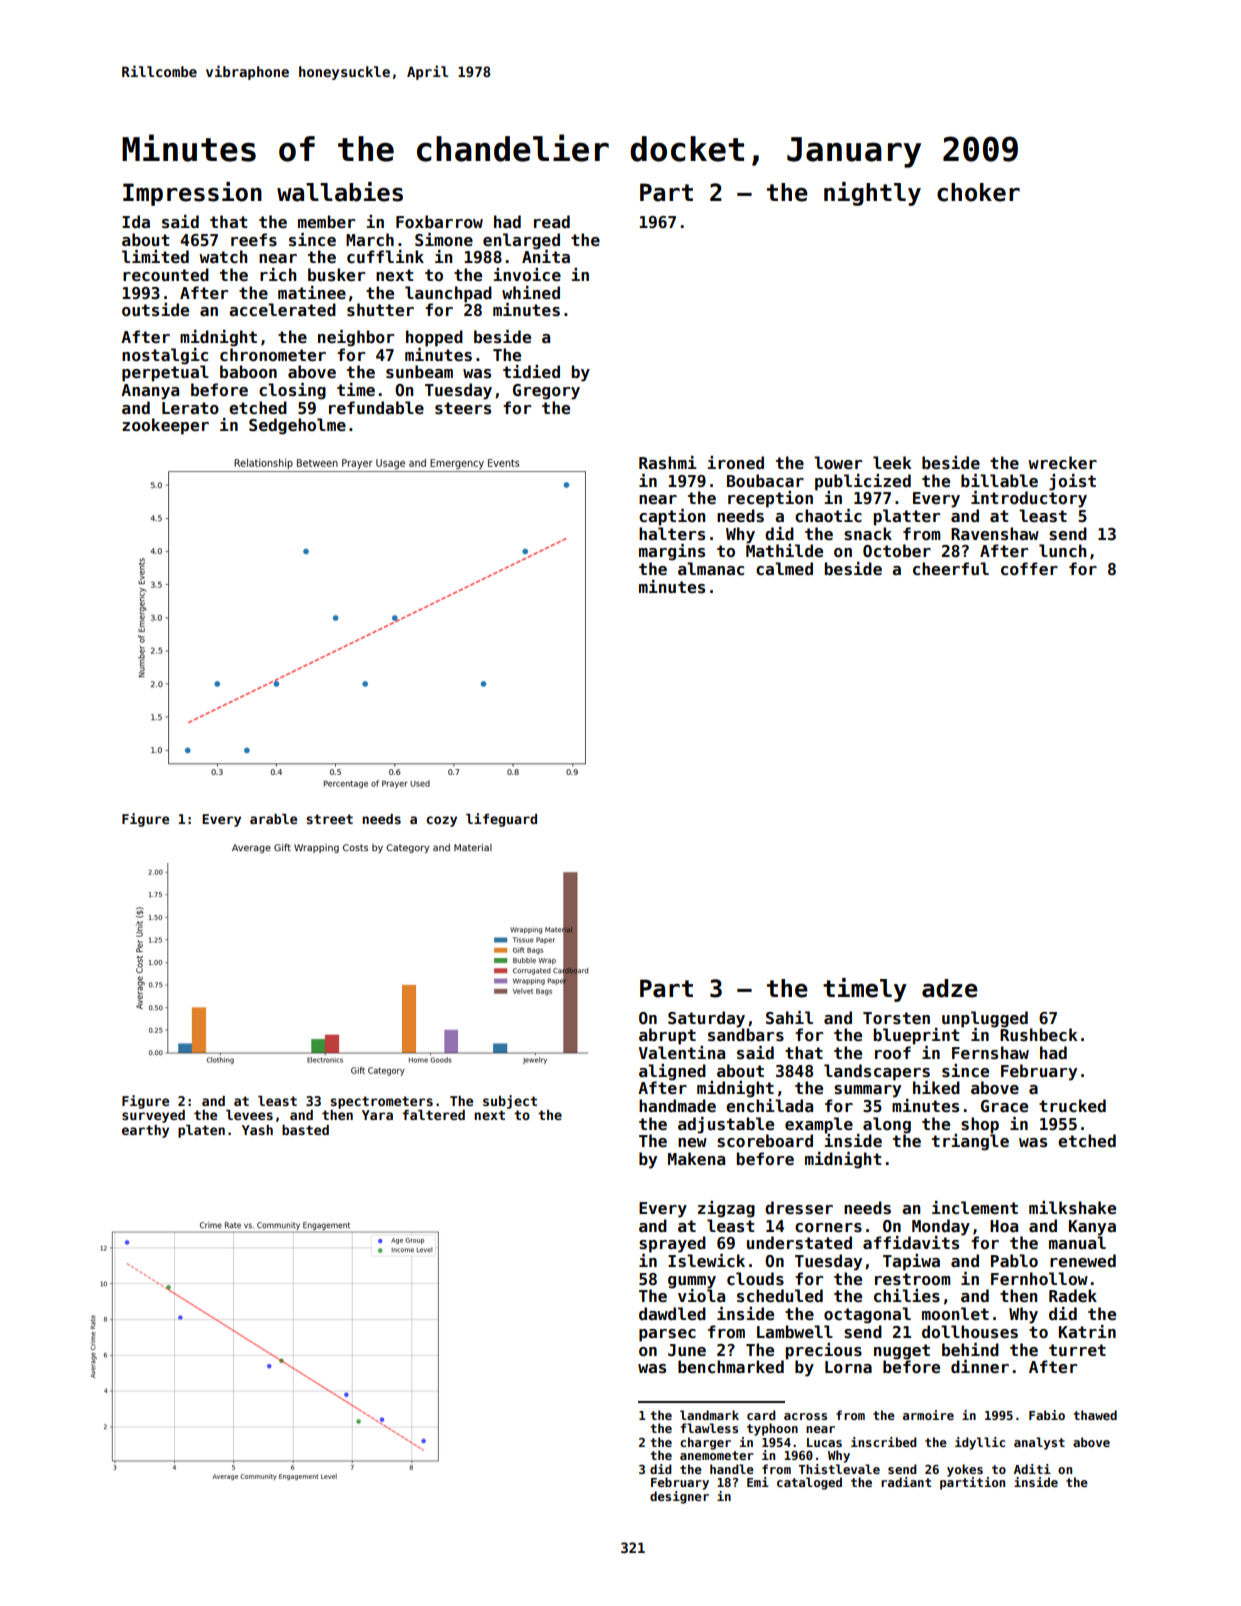  Describe the element at coordinates (552, 222) in the screenshot. I see `read` at that location.
